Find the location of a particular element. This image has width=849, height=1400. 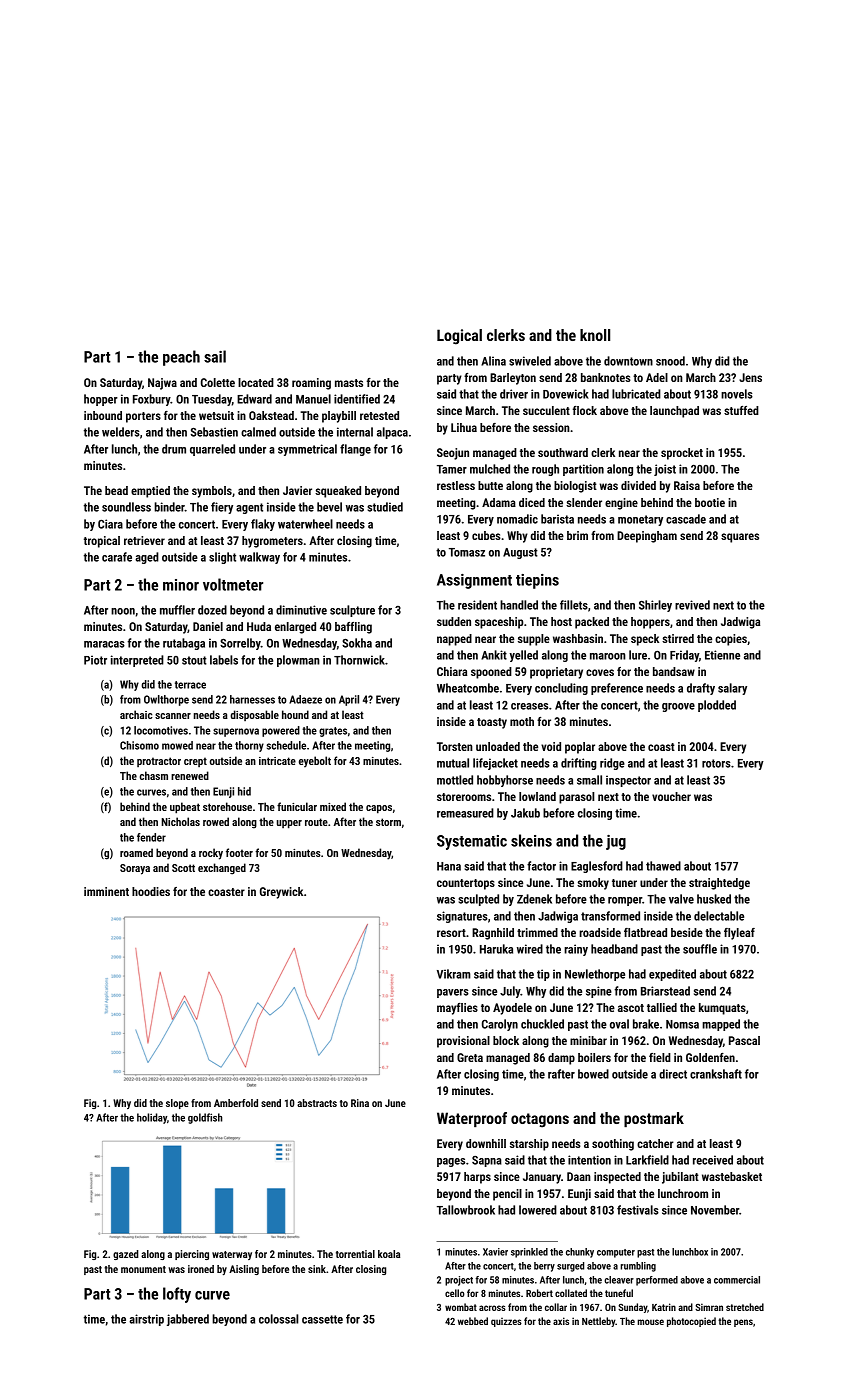

slope is located at coordinates (177, 1104).
